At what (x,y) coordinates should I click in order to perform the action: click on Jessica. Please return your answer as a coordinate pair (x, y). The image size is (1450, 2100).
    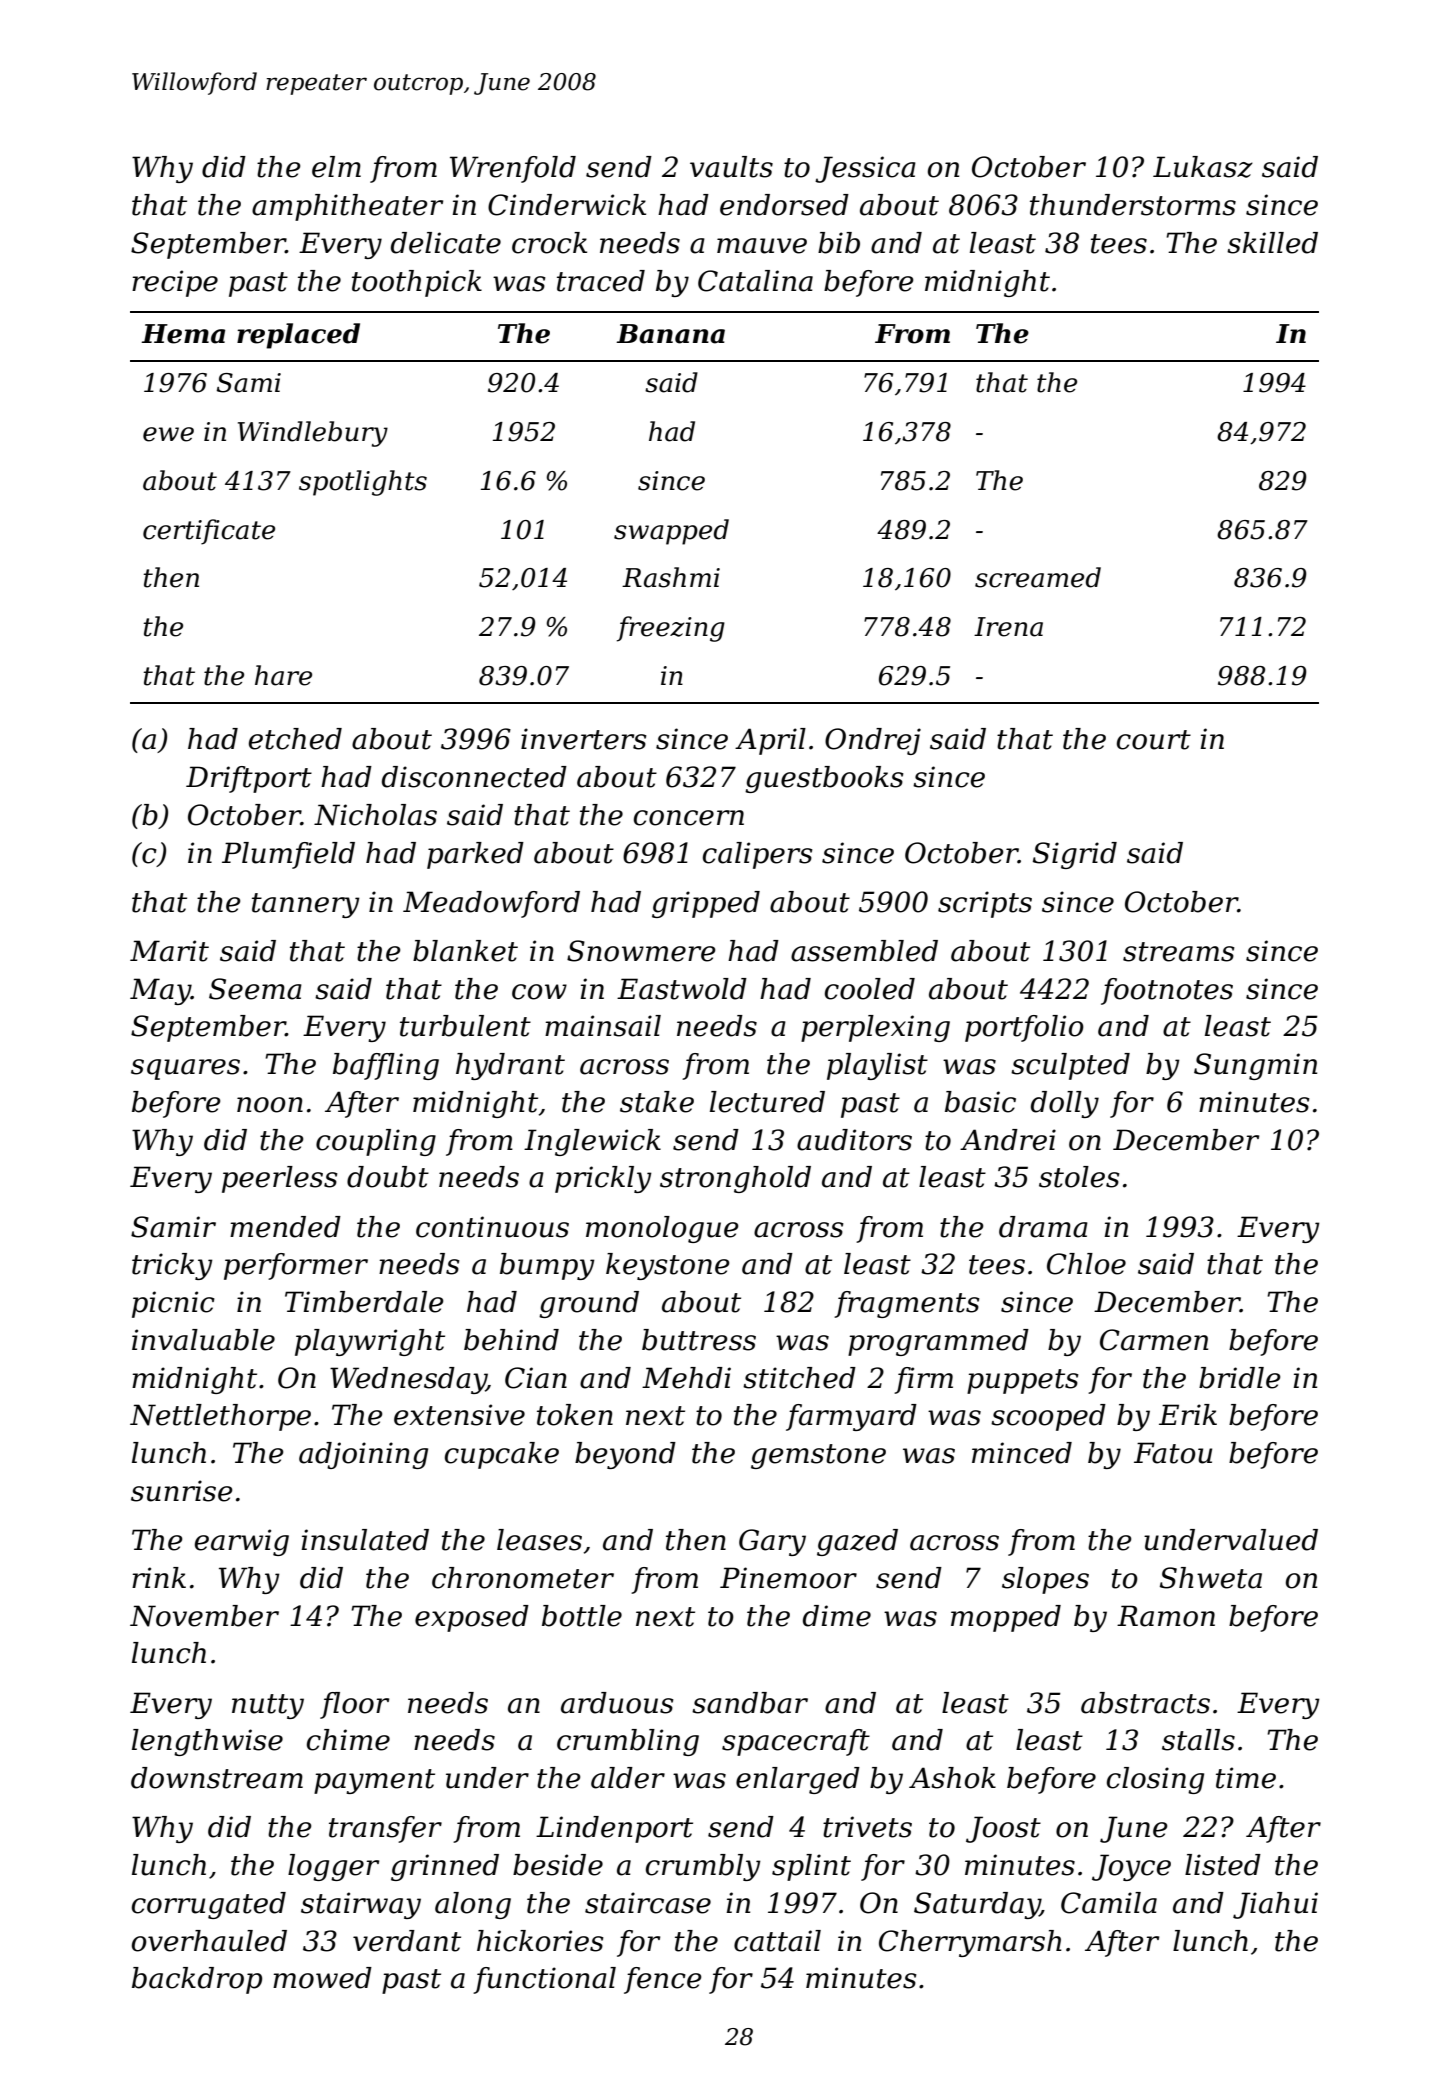
    Looking at the image, I should click on (865, 169).
